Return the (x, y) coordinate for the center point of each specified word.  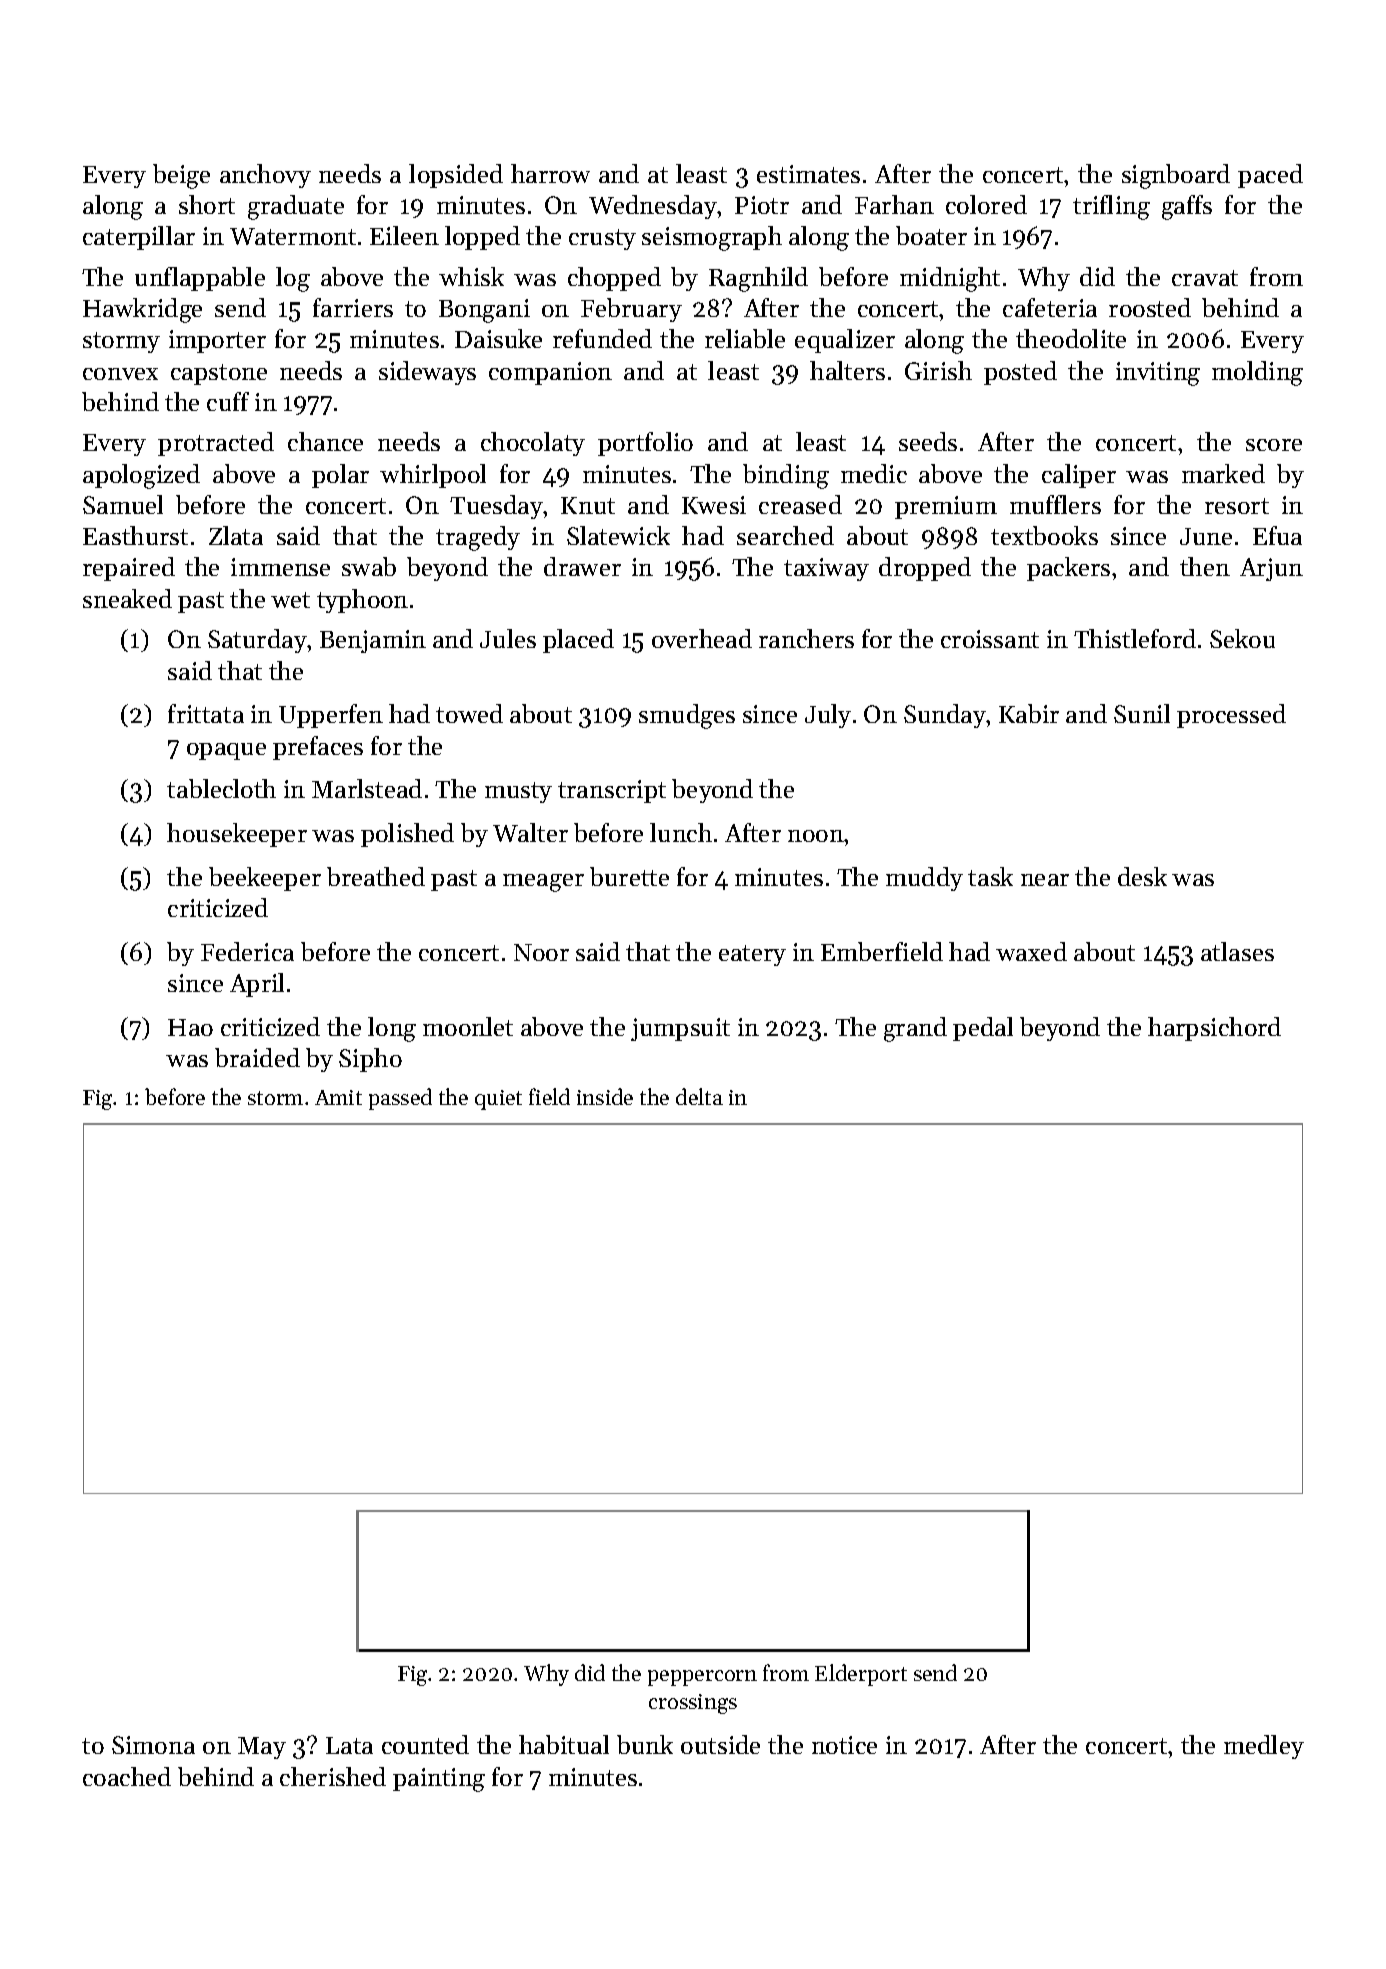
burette (629, 876)
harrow (550, 173)
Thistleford (1135, 638)
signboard (1176, 176)
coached (127, 1776)
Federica (247, 951)
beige (181, 176)
